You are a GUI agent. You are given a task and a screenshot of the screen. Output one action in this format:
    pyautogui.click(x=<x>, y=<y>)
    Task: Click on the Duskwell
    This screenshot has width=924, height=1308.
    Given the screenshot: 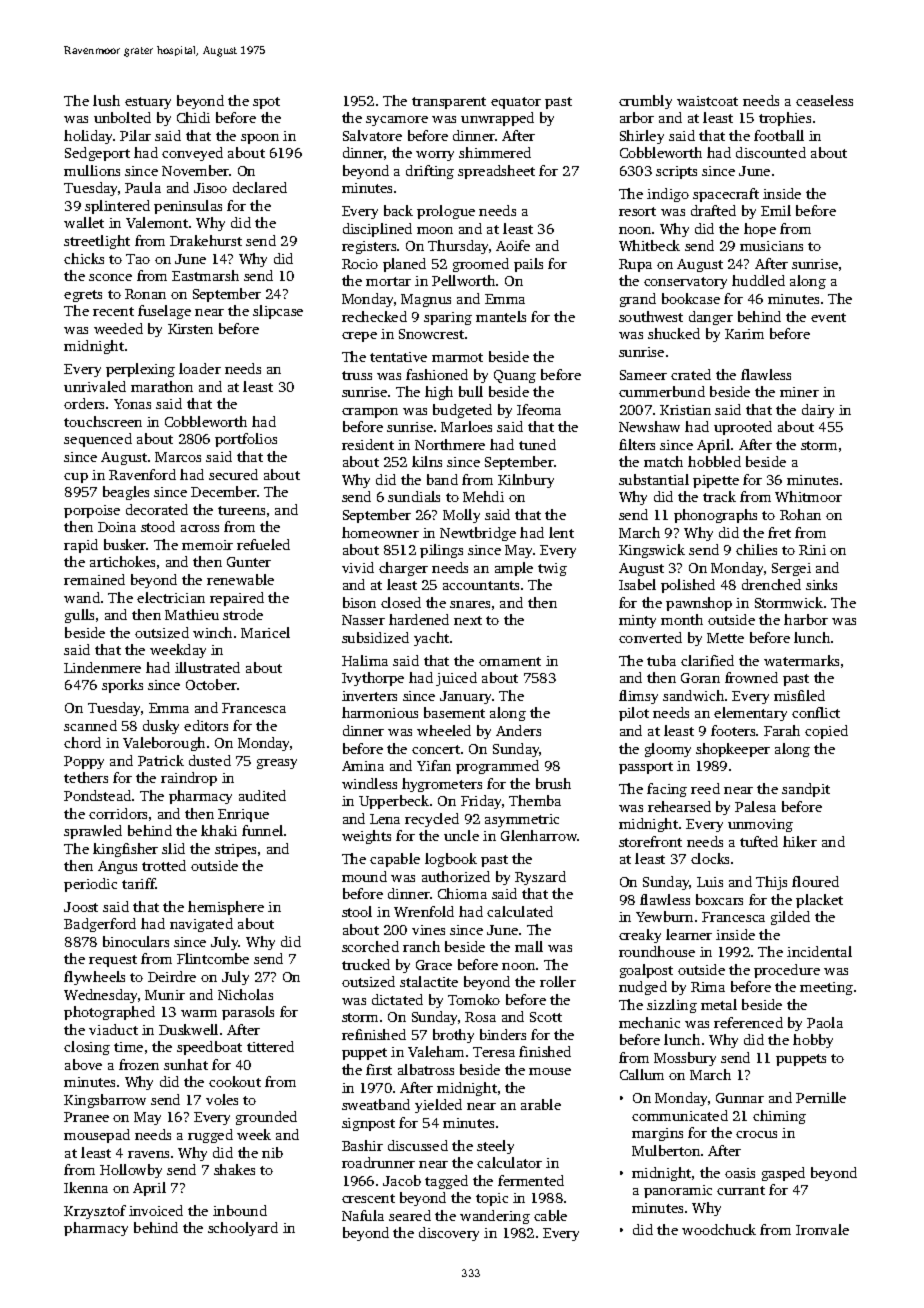 What is the action you would take?
    pyautogui.click(x=188, y=1029)
